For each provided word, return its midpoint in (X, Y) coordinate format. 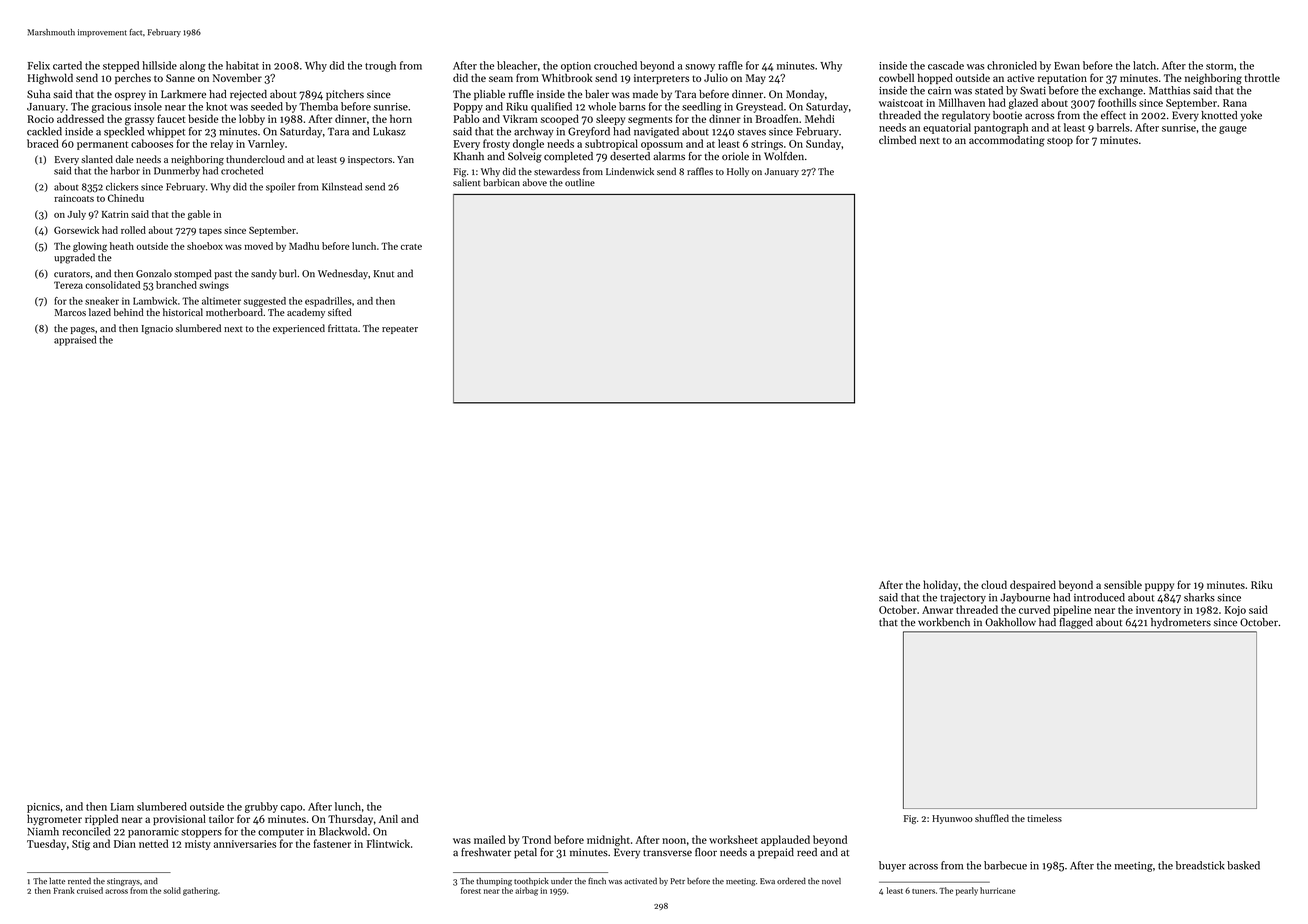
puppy (1159, 587)
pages (82, 331)
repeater (400, 330)
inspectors (370, 160)
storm (1219, 66)
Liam (122, 807)
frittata (342, 328)
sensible (1123, 584)
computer (281, 833)
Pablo (467, 118)
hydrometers (1181, 623)
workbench (944, 622)
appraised (75, 341)
